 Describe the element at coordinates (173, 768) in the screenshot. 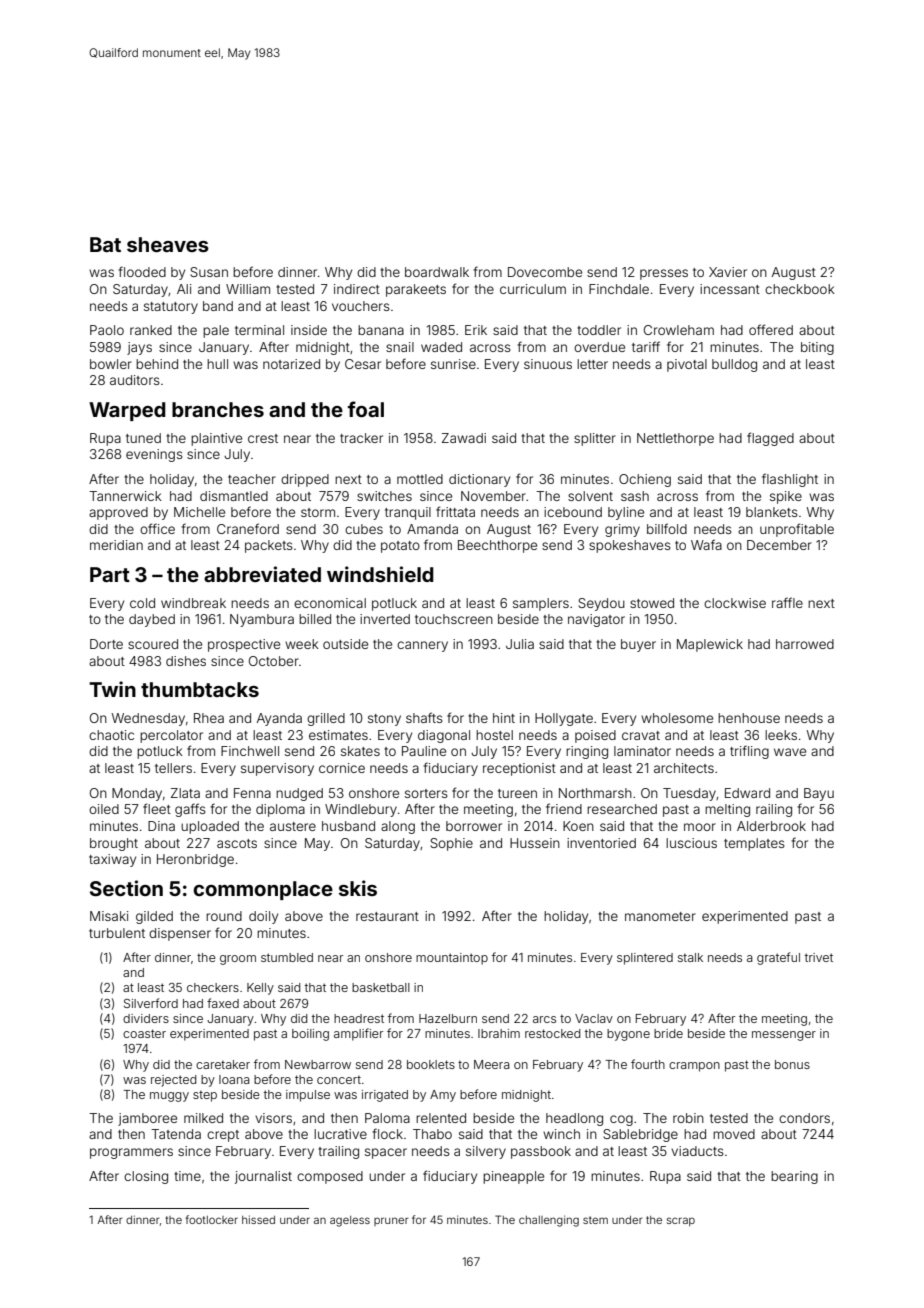

I see `tellers` at that location.
